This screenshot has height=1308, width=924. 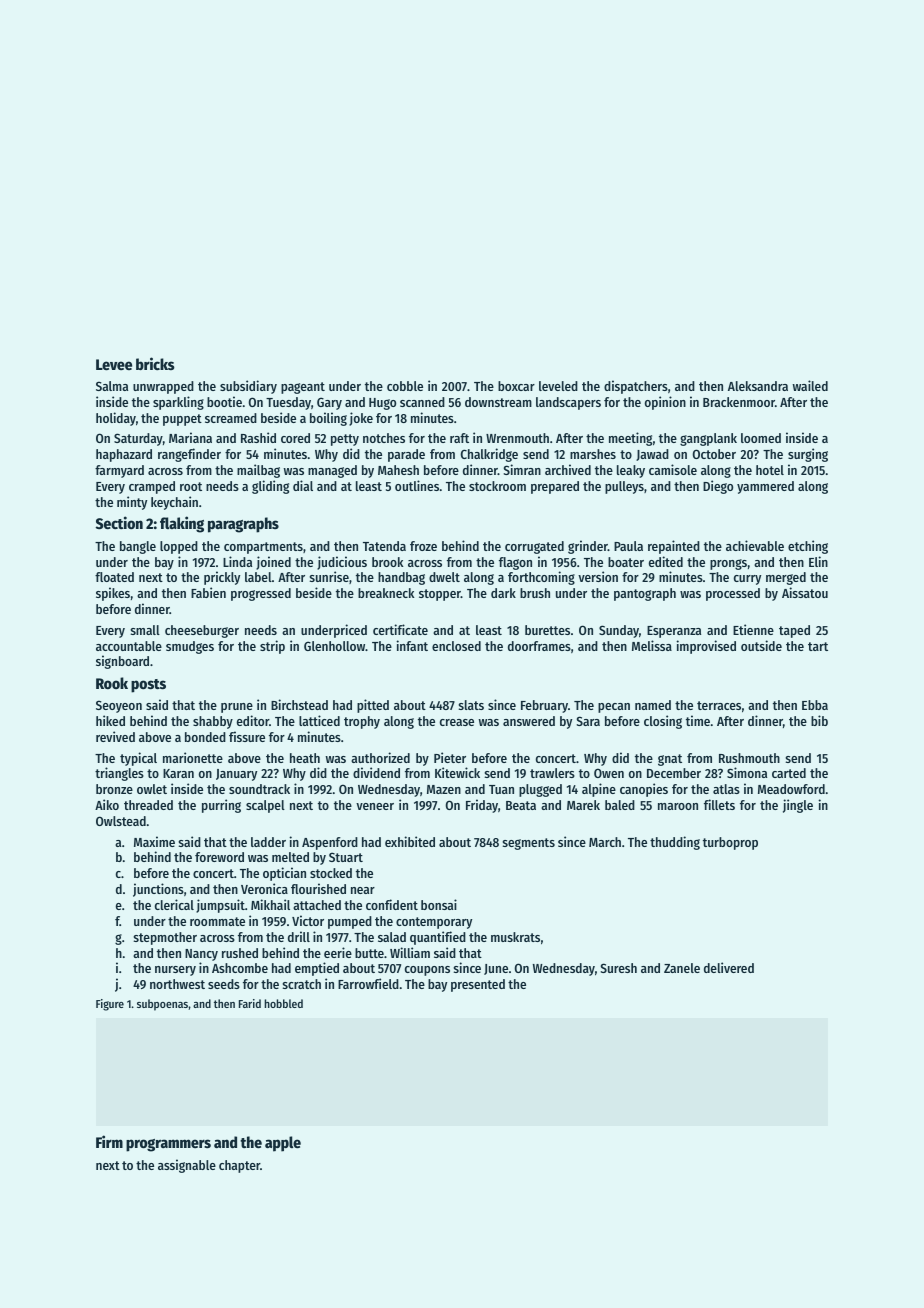 I want to click on puppet, so click(x=182, y=420).
